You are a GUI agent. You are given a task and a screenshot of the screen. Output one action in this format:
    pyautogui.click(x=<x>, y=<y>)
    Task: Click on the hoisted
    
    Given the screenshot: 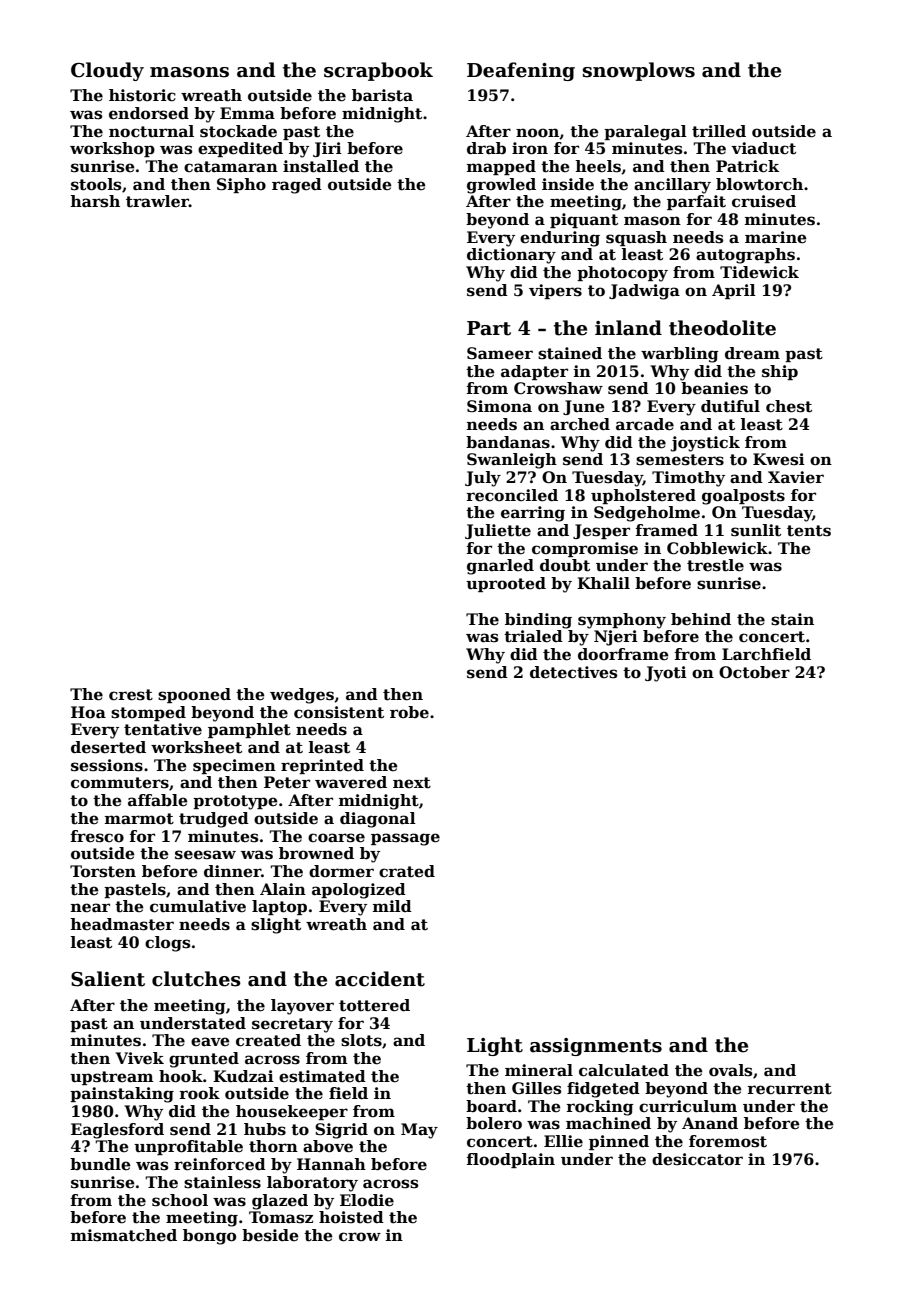 What is the action you would take?
    pyautogui.click(x=351, y=1217)
